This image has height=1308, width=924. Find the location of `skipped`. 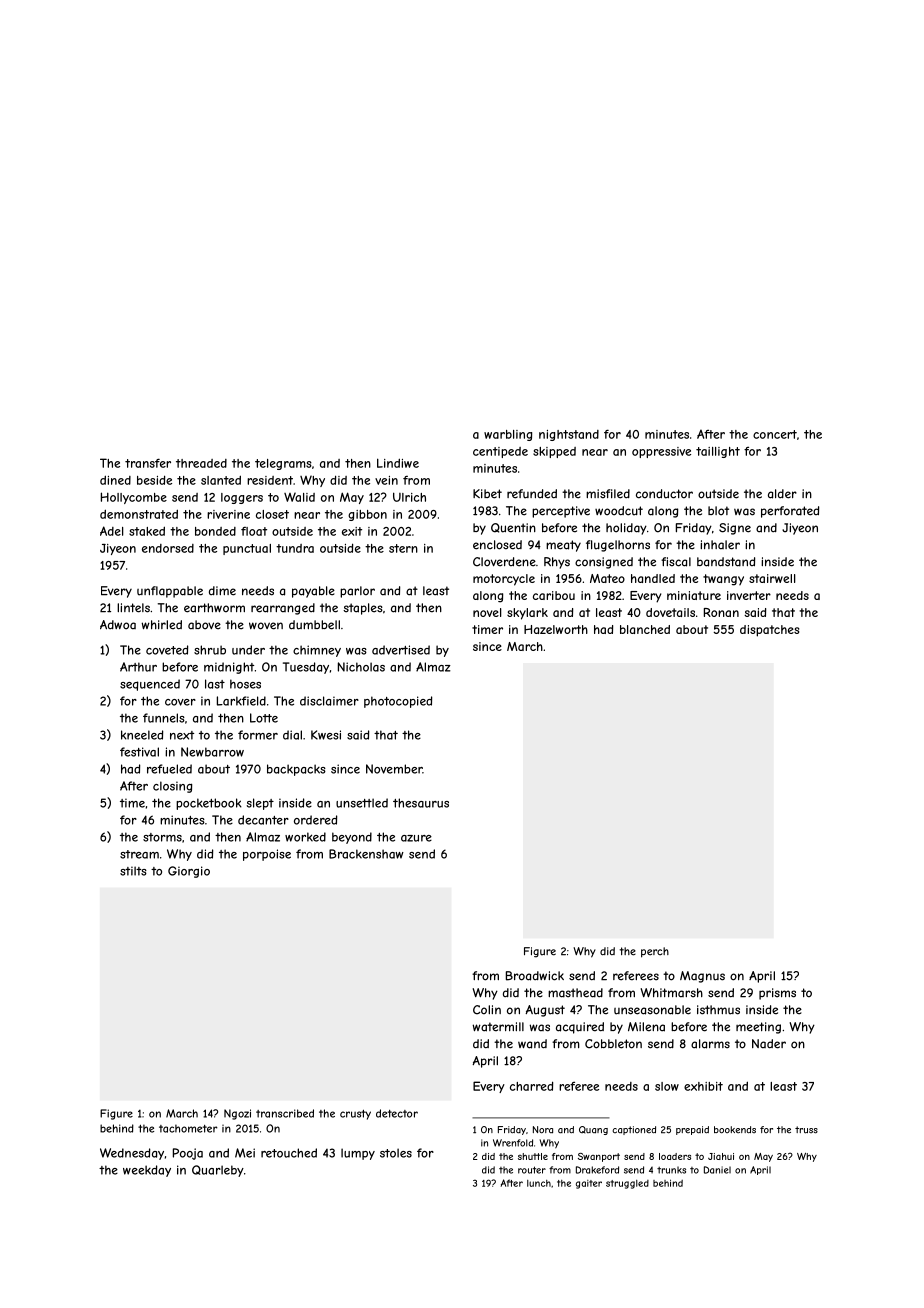

skipped is located at coordinates (554, 452).
